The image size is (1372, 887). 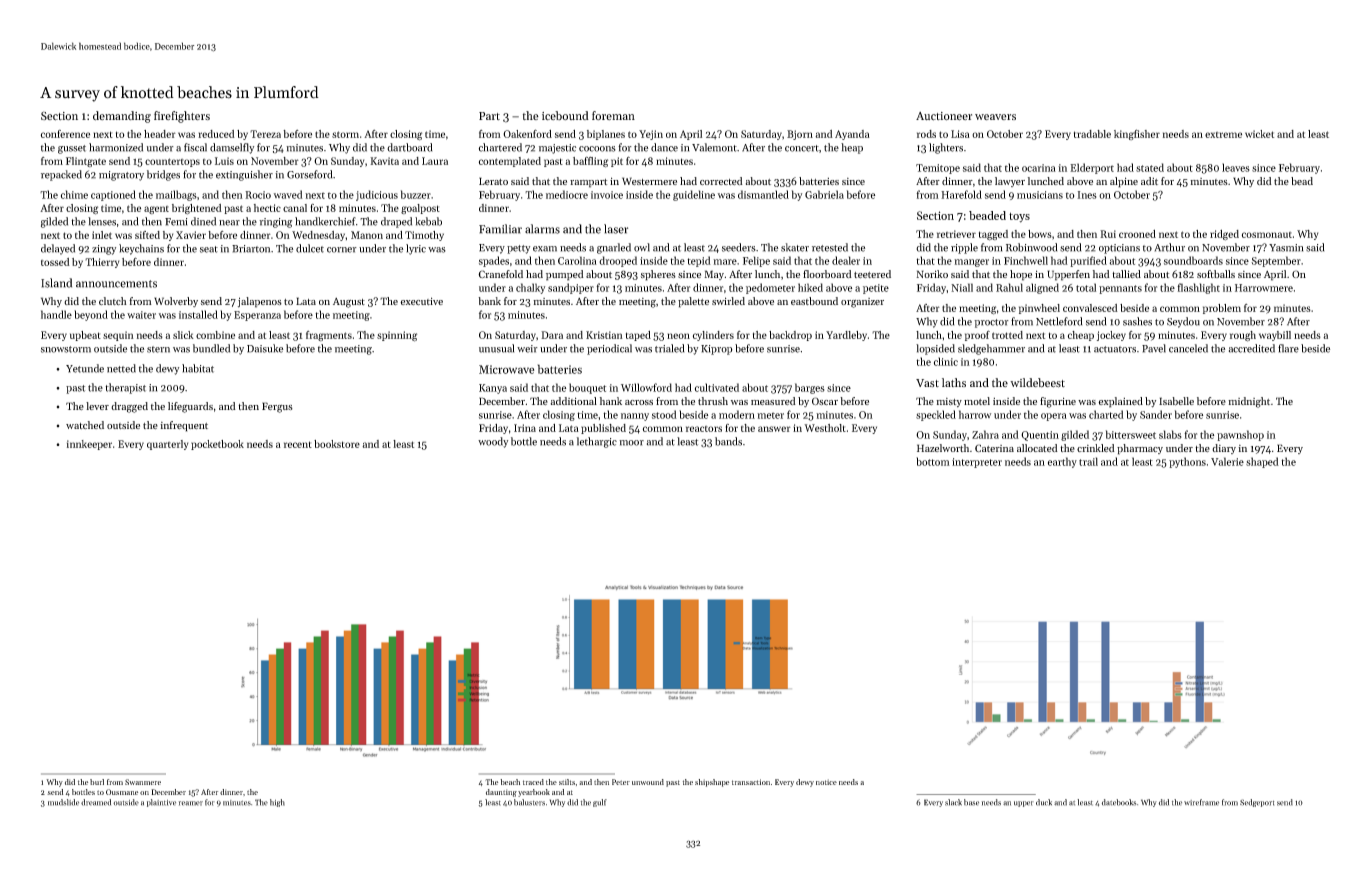 I want to click on Sedgeport, so click(x=1257, y=803).
